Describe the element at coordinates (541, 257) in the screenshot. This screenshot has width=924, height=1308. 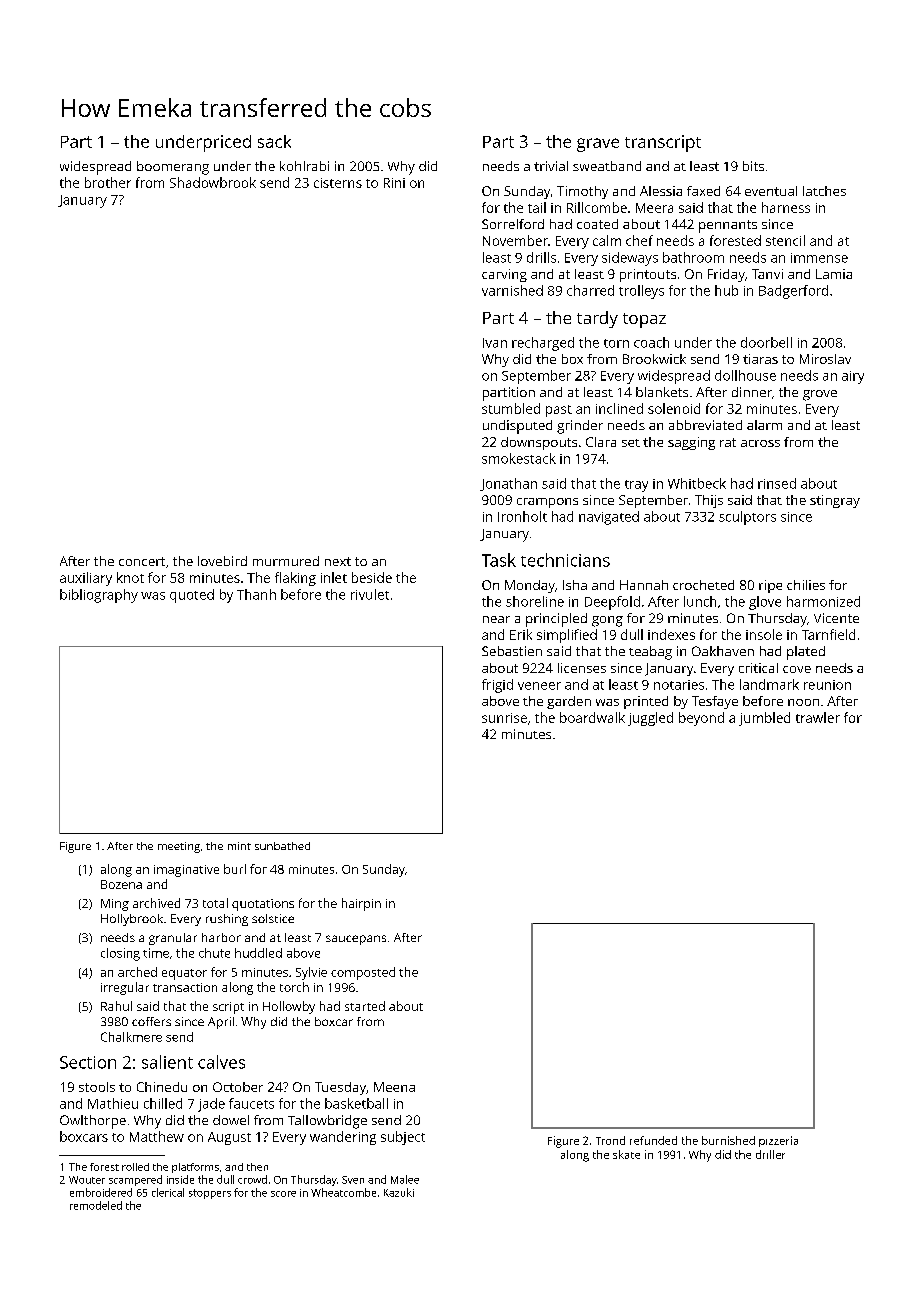
I see `drills` at that location.
